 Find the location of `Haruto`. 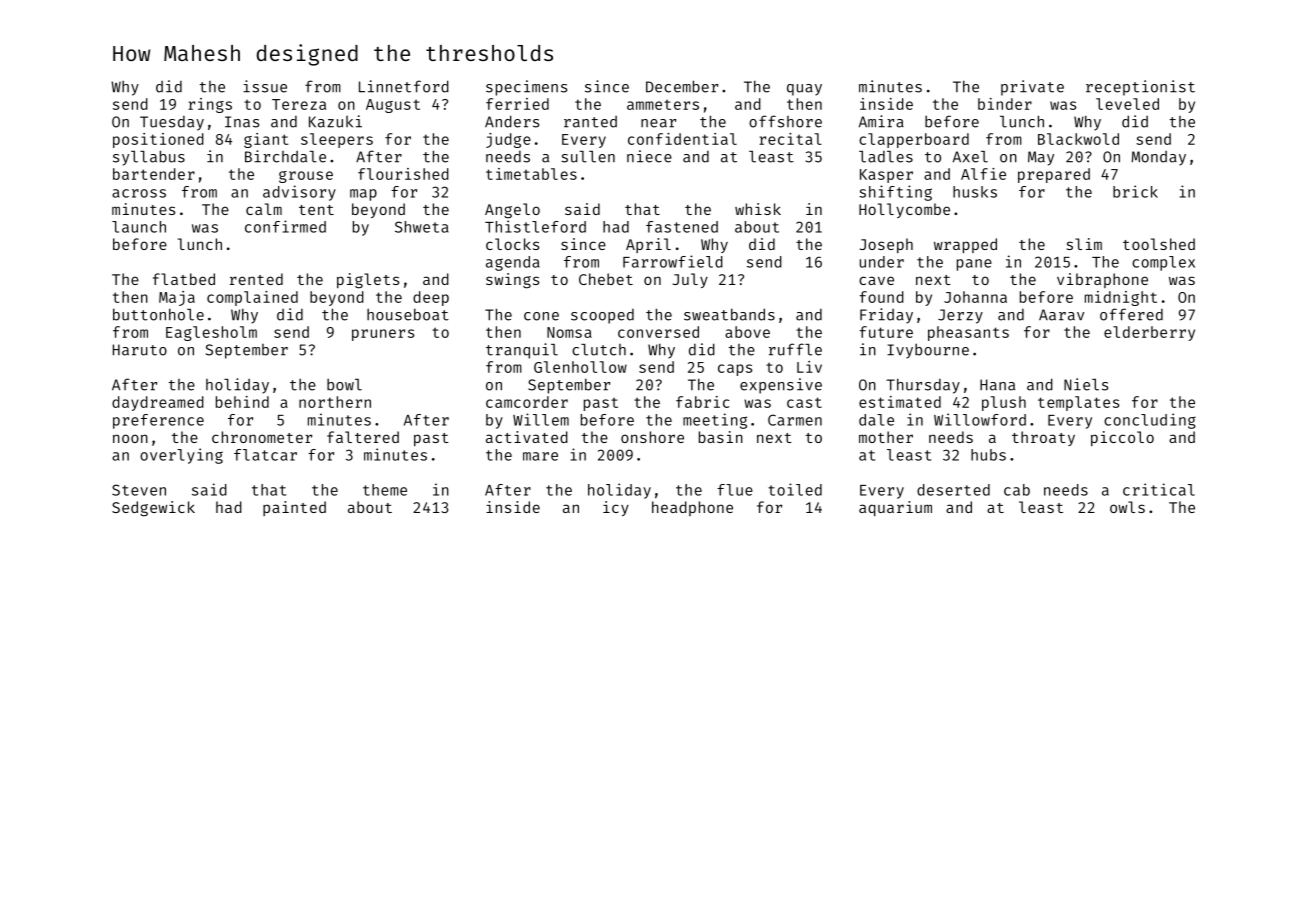

Haruto is located at coordinates (140, 350).
